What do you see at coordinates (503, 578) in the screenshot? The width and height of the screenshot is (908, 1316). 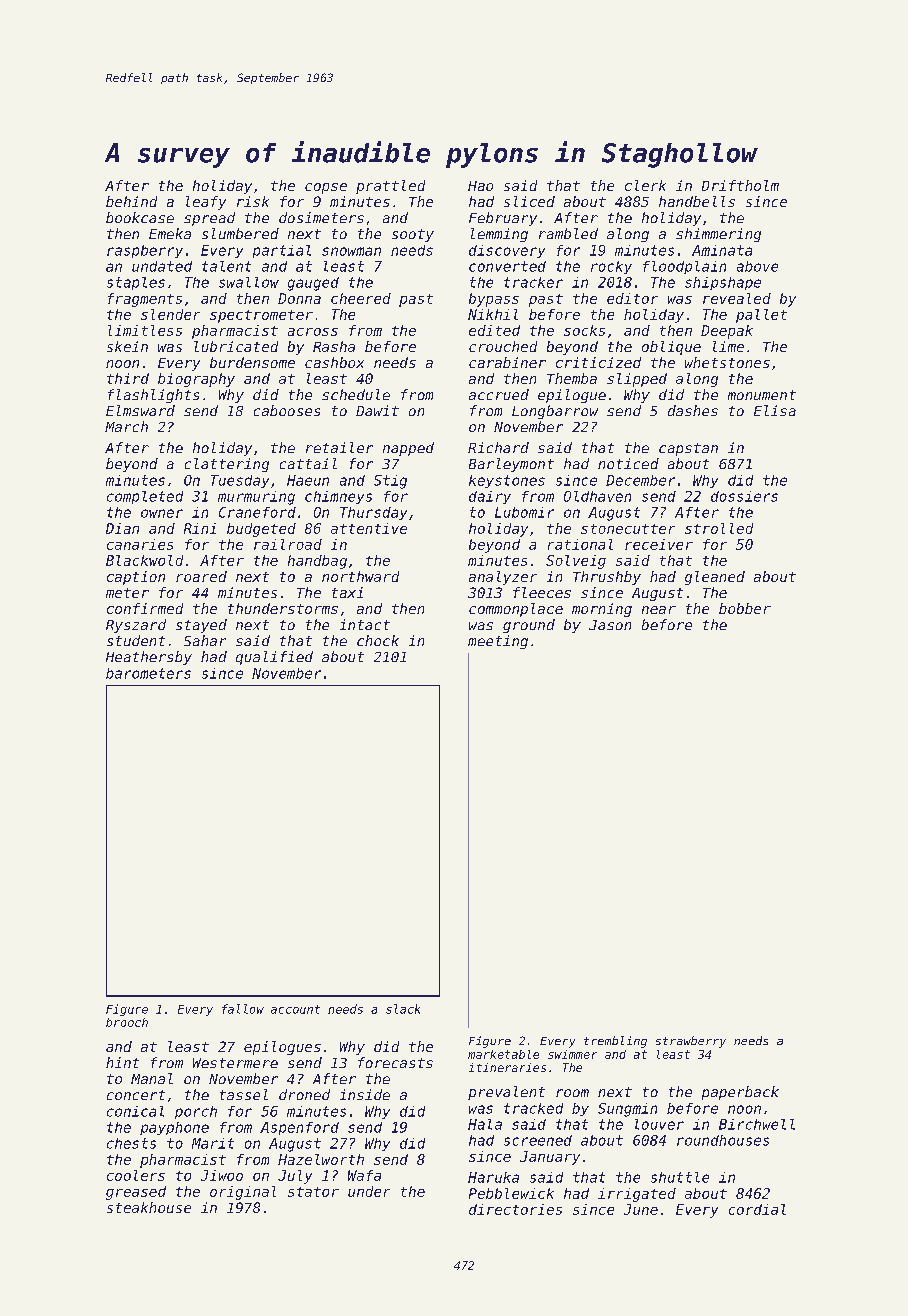 I see `analyzer` at bounding box center [503, 578].
